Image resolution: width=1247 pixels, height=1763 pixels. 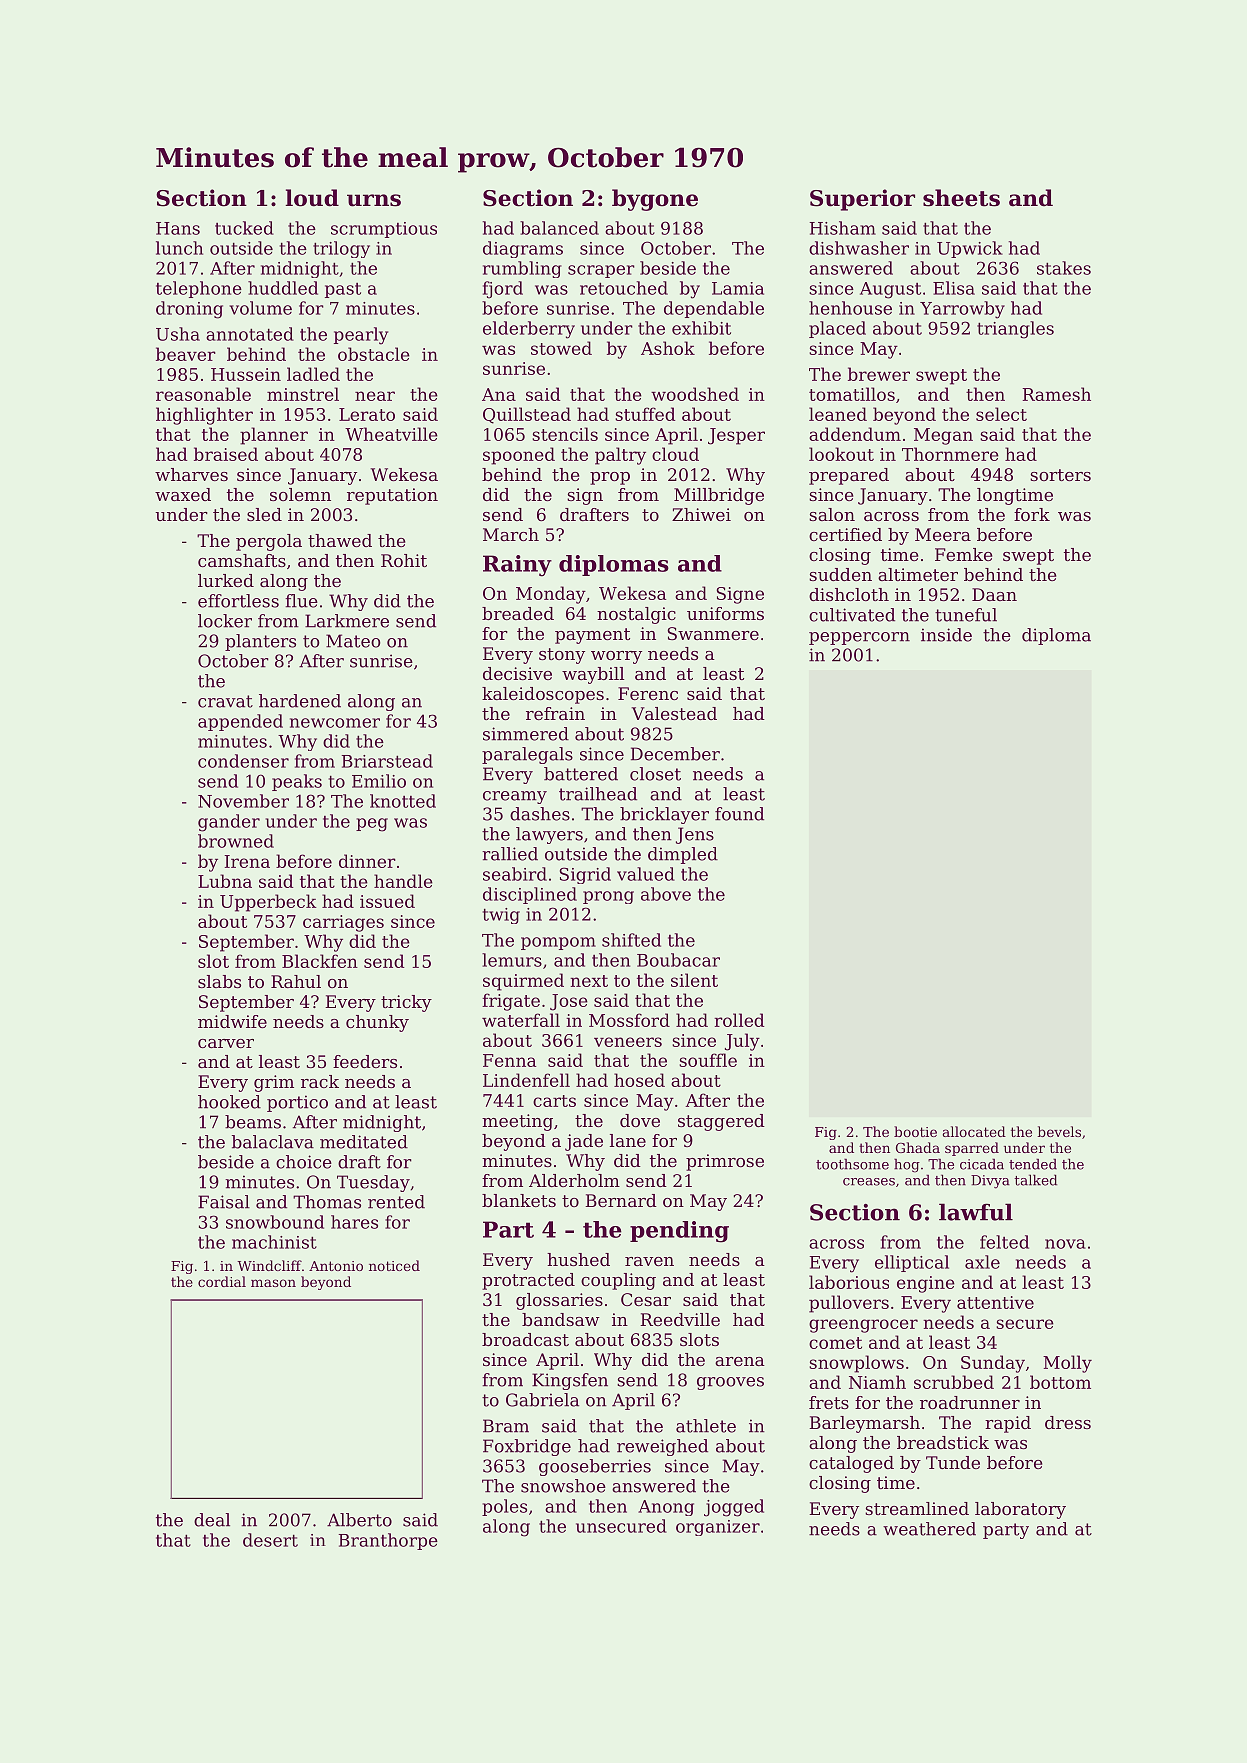 I want to click on weathered, so click(x=929, y=1529).
